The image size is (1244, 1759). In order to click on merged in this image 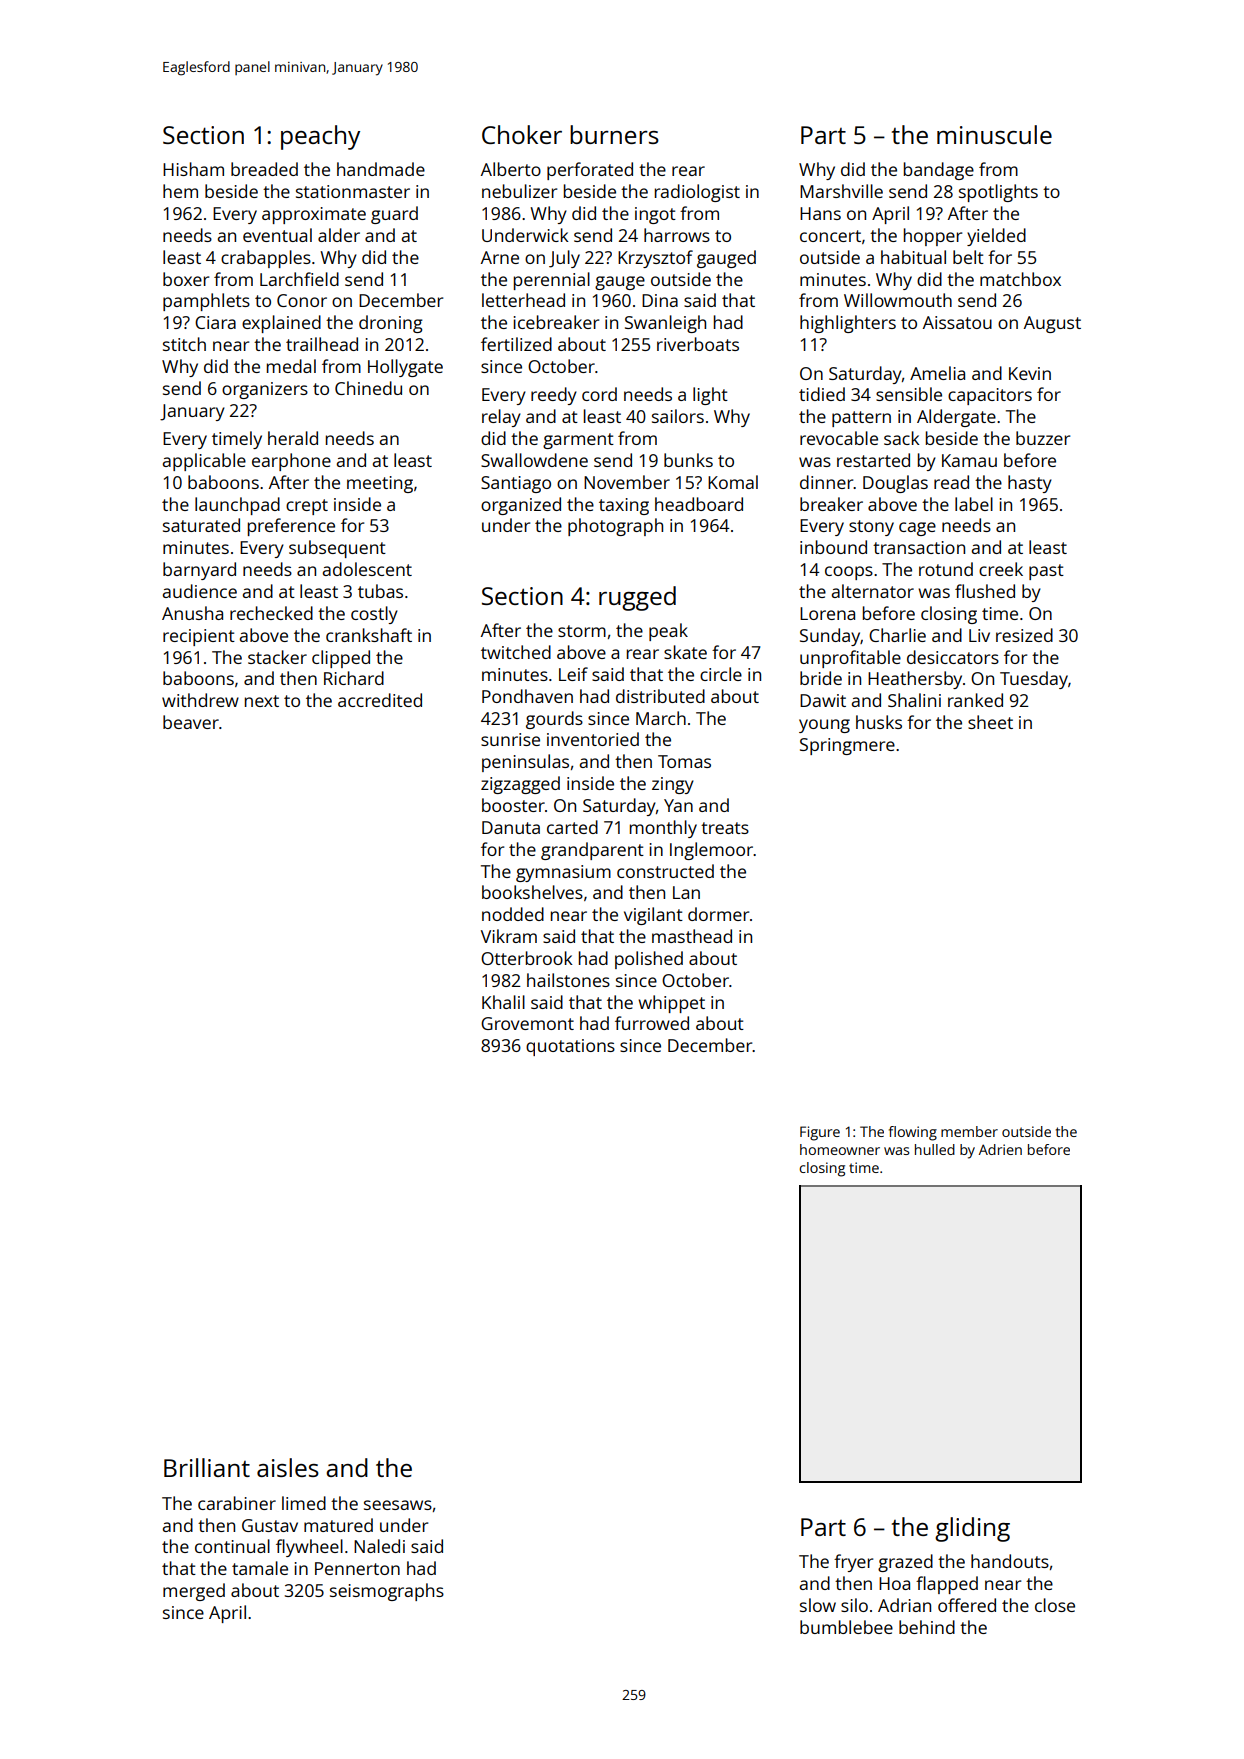, I will do `click(194, 1592)`.
